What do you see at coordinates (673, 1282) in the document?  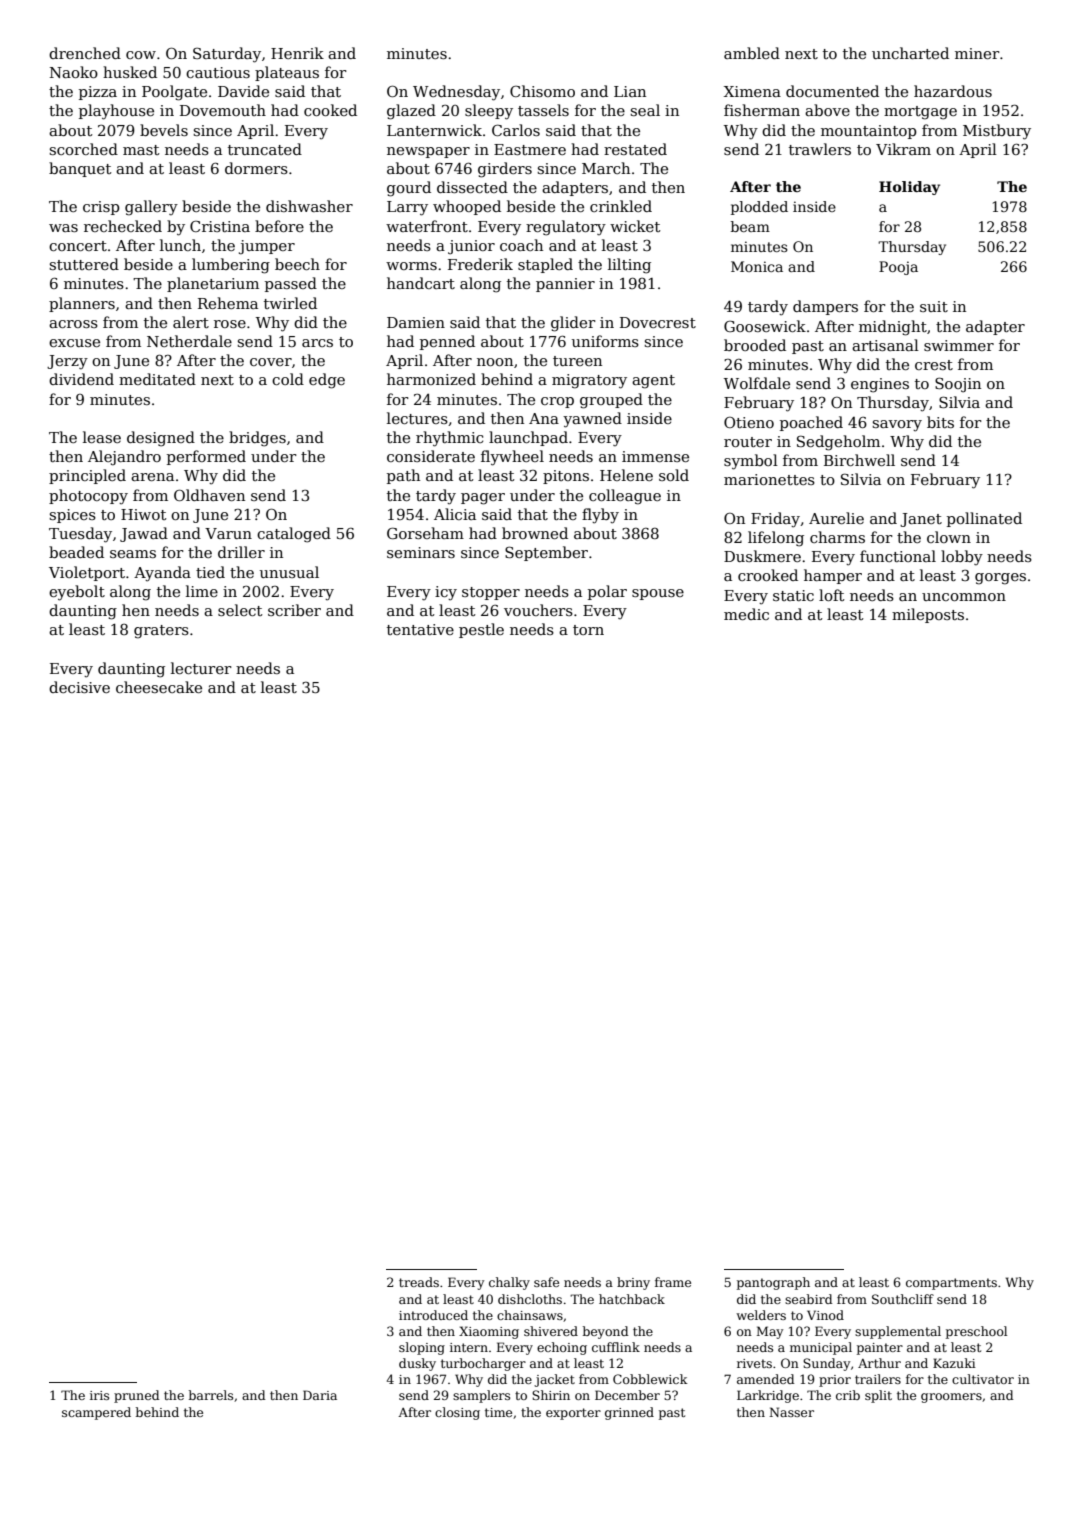 I see `frame` at bounding box center [673, 1282].
